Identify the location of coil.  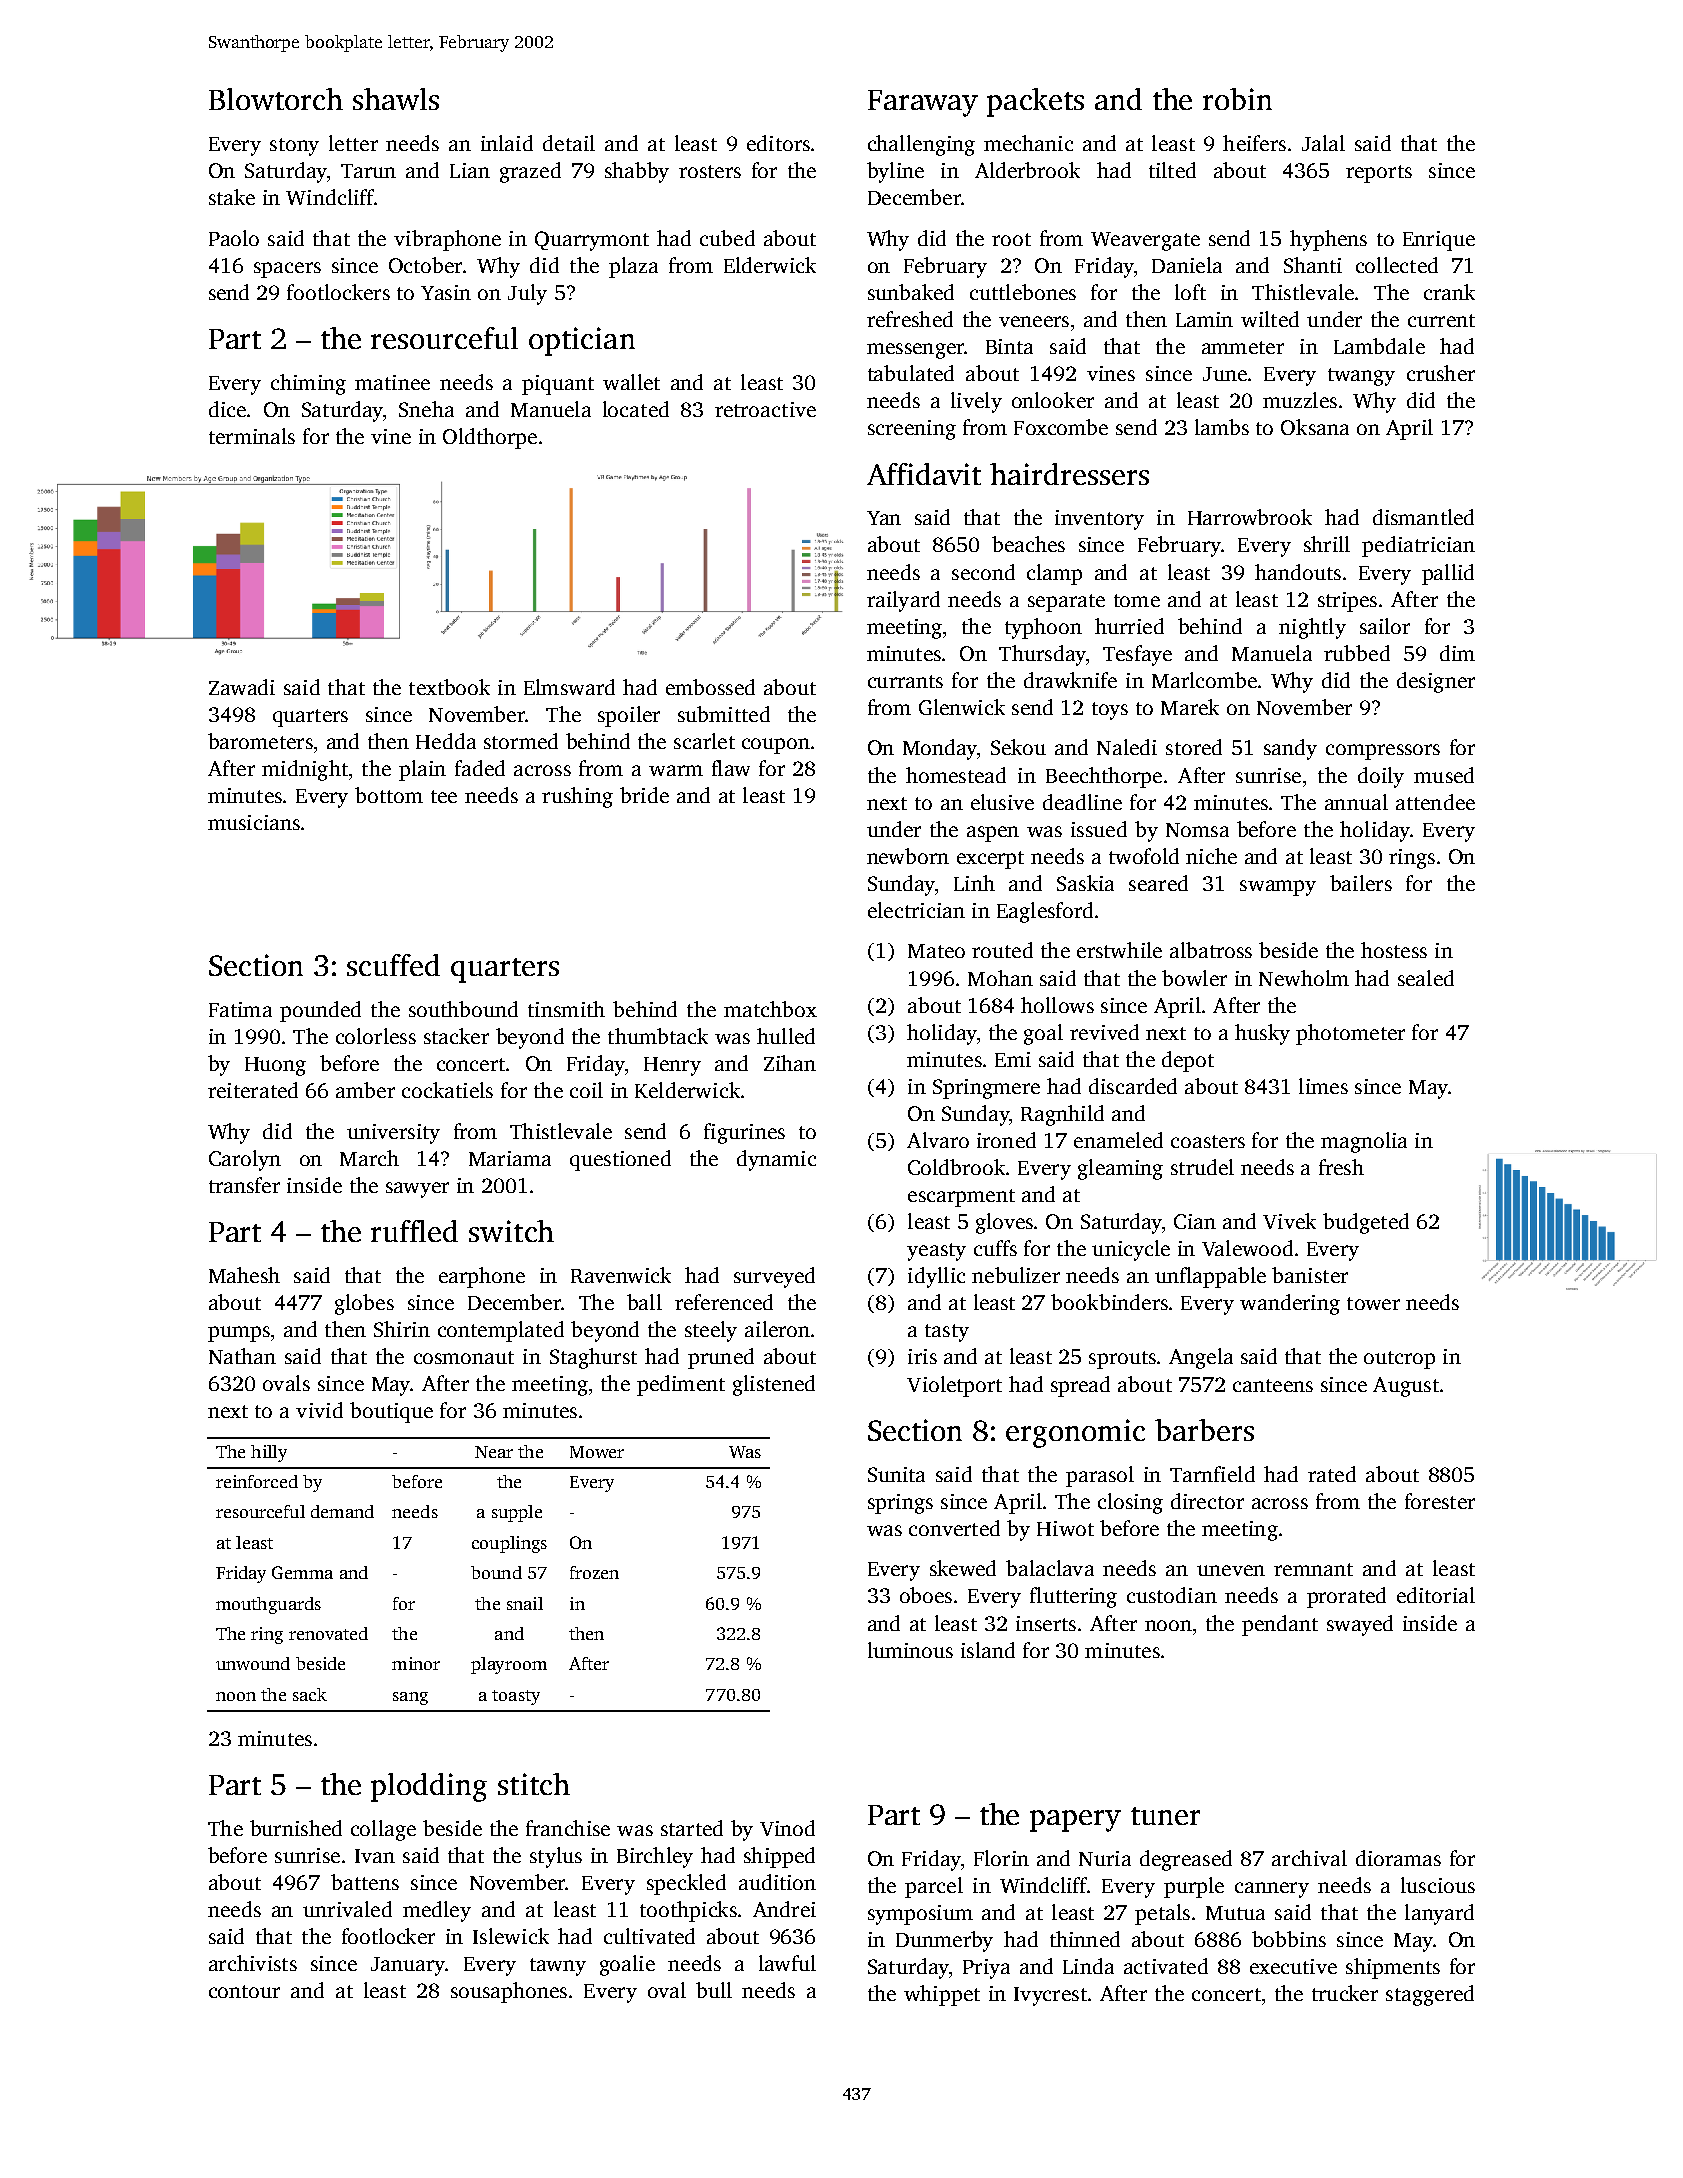
(586, 1090).
